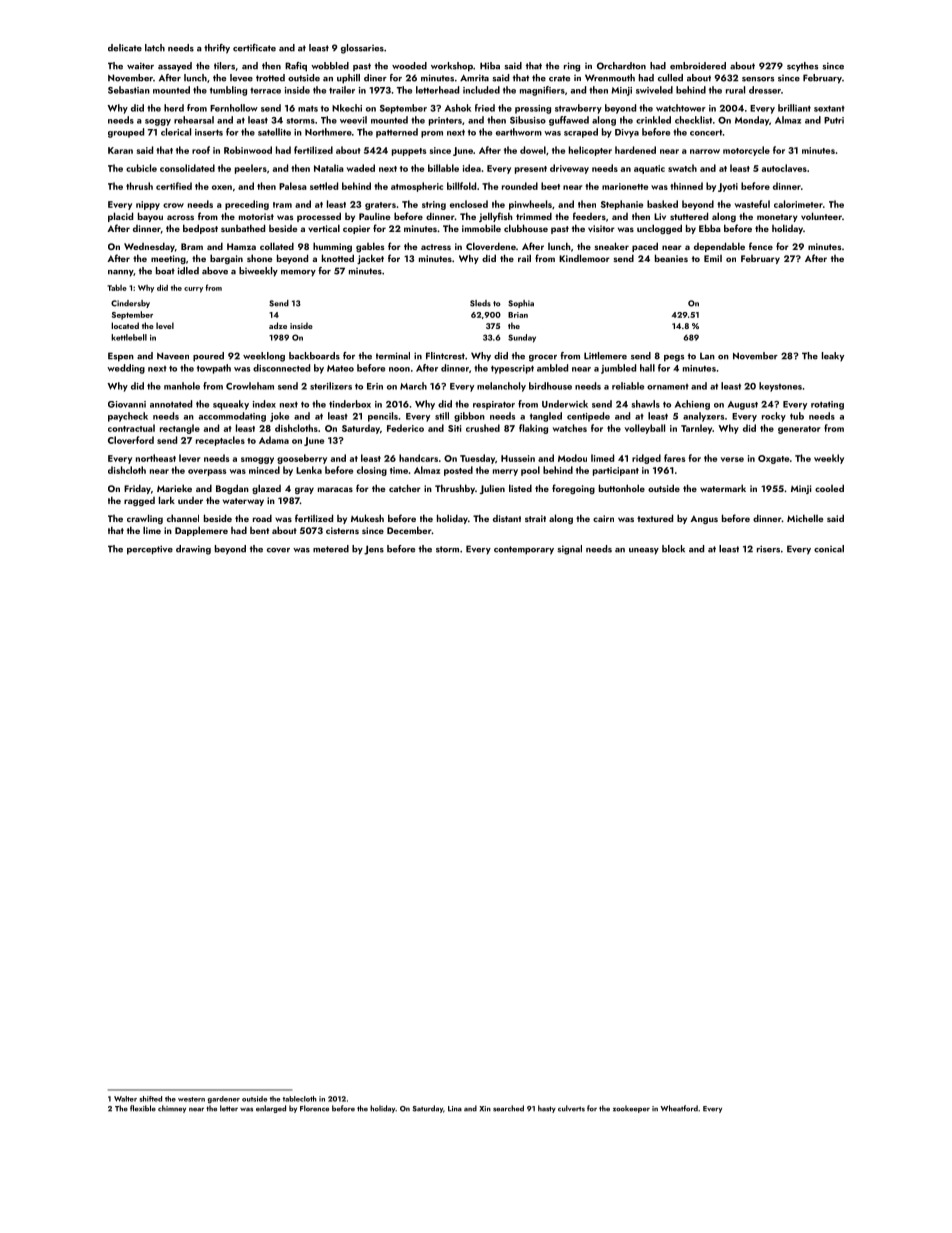  Describe the element at coordinates (829, 549) in the screenshot. I see `conical` at that location.
